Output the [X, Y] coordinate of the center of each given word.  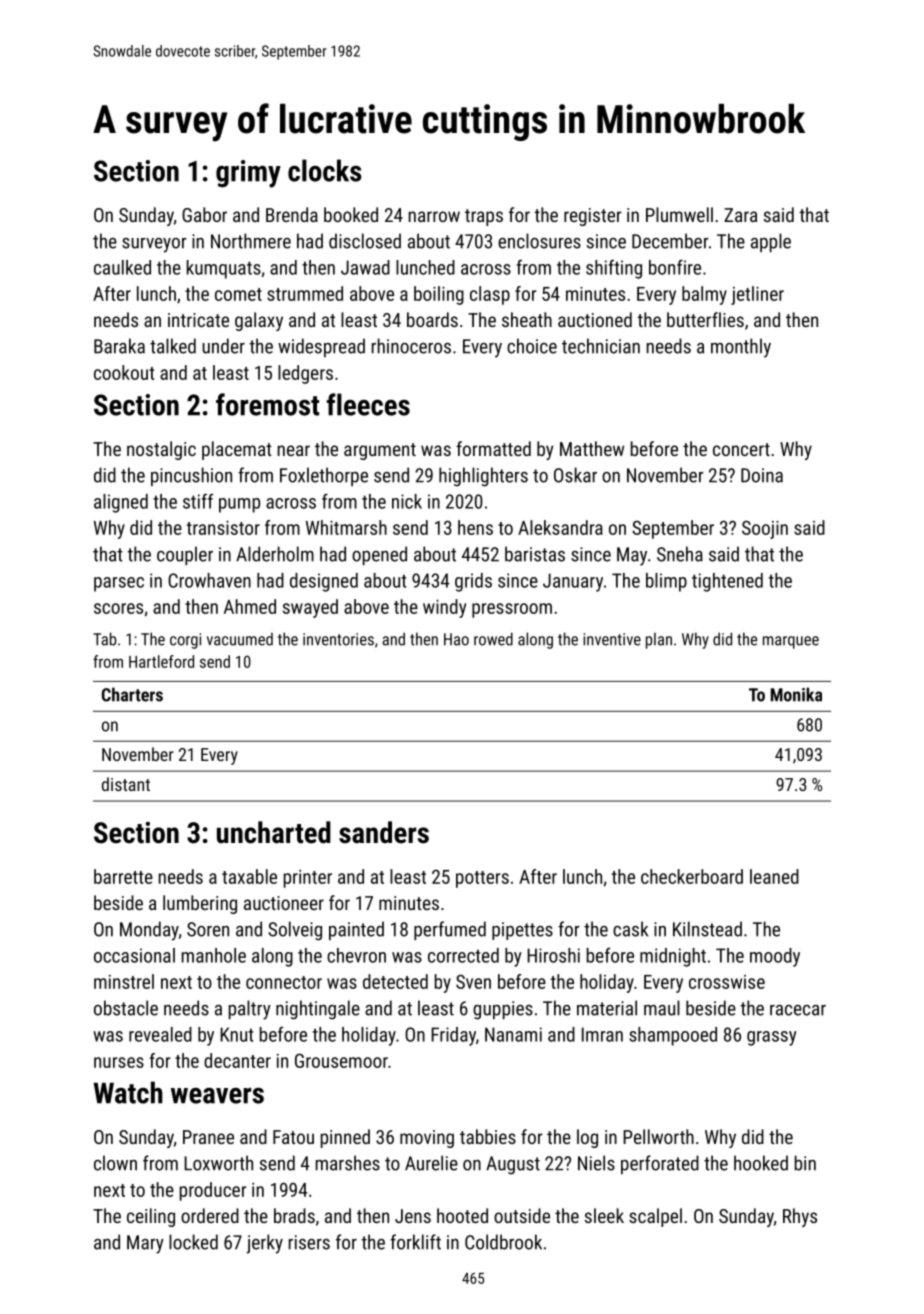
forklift [415, 1242]
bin [805, 1163]
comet [238, 294]
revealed [160, 1034]
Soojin [765, 529]
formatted [493, 448]
